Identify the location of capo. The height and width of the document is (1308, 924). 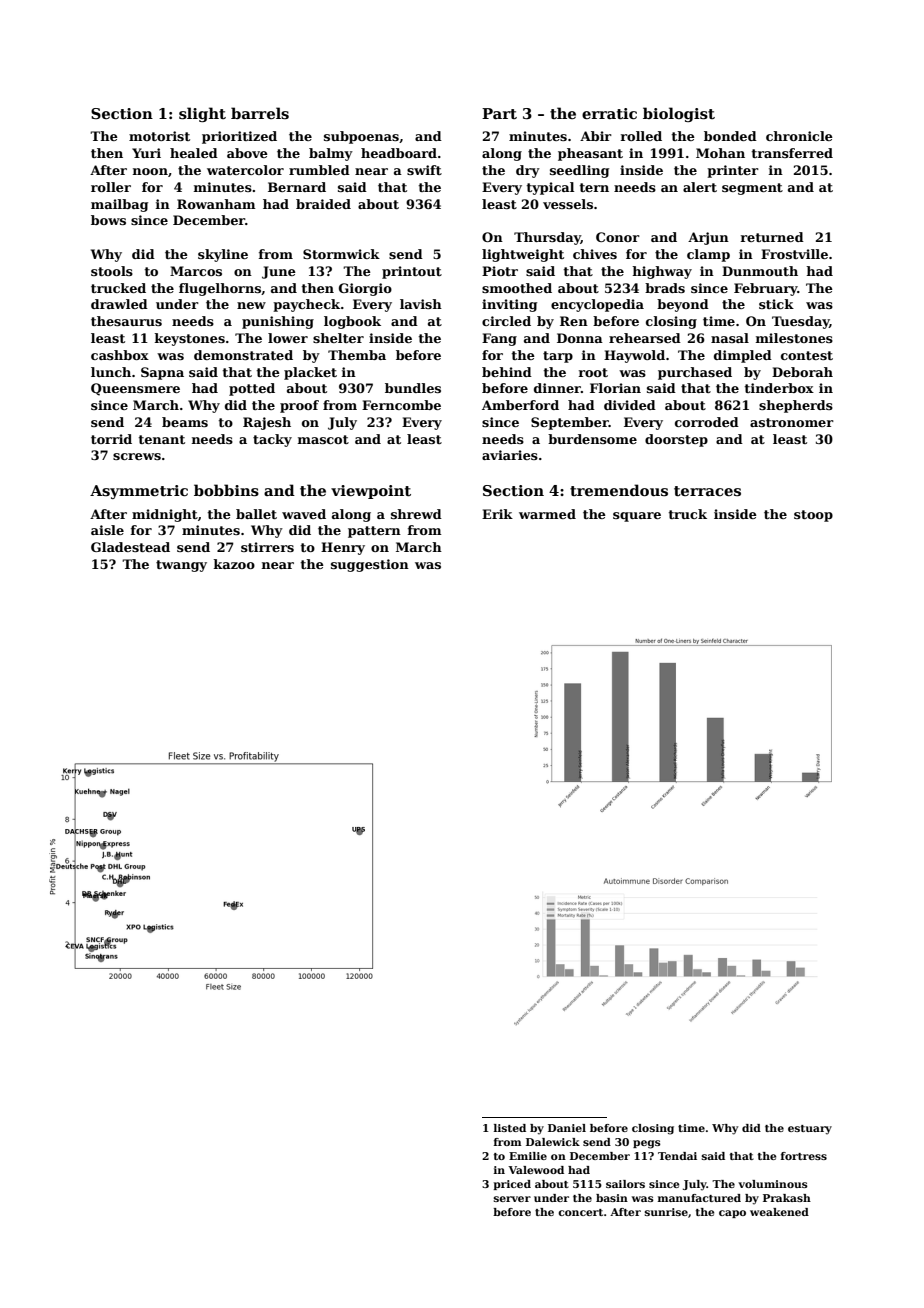
(732, 1214).
